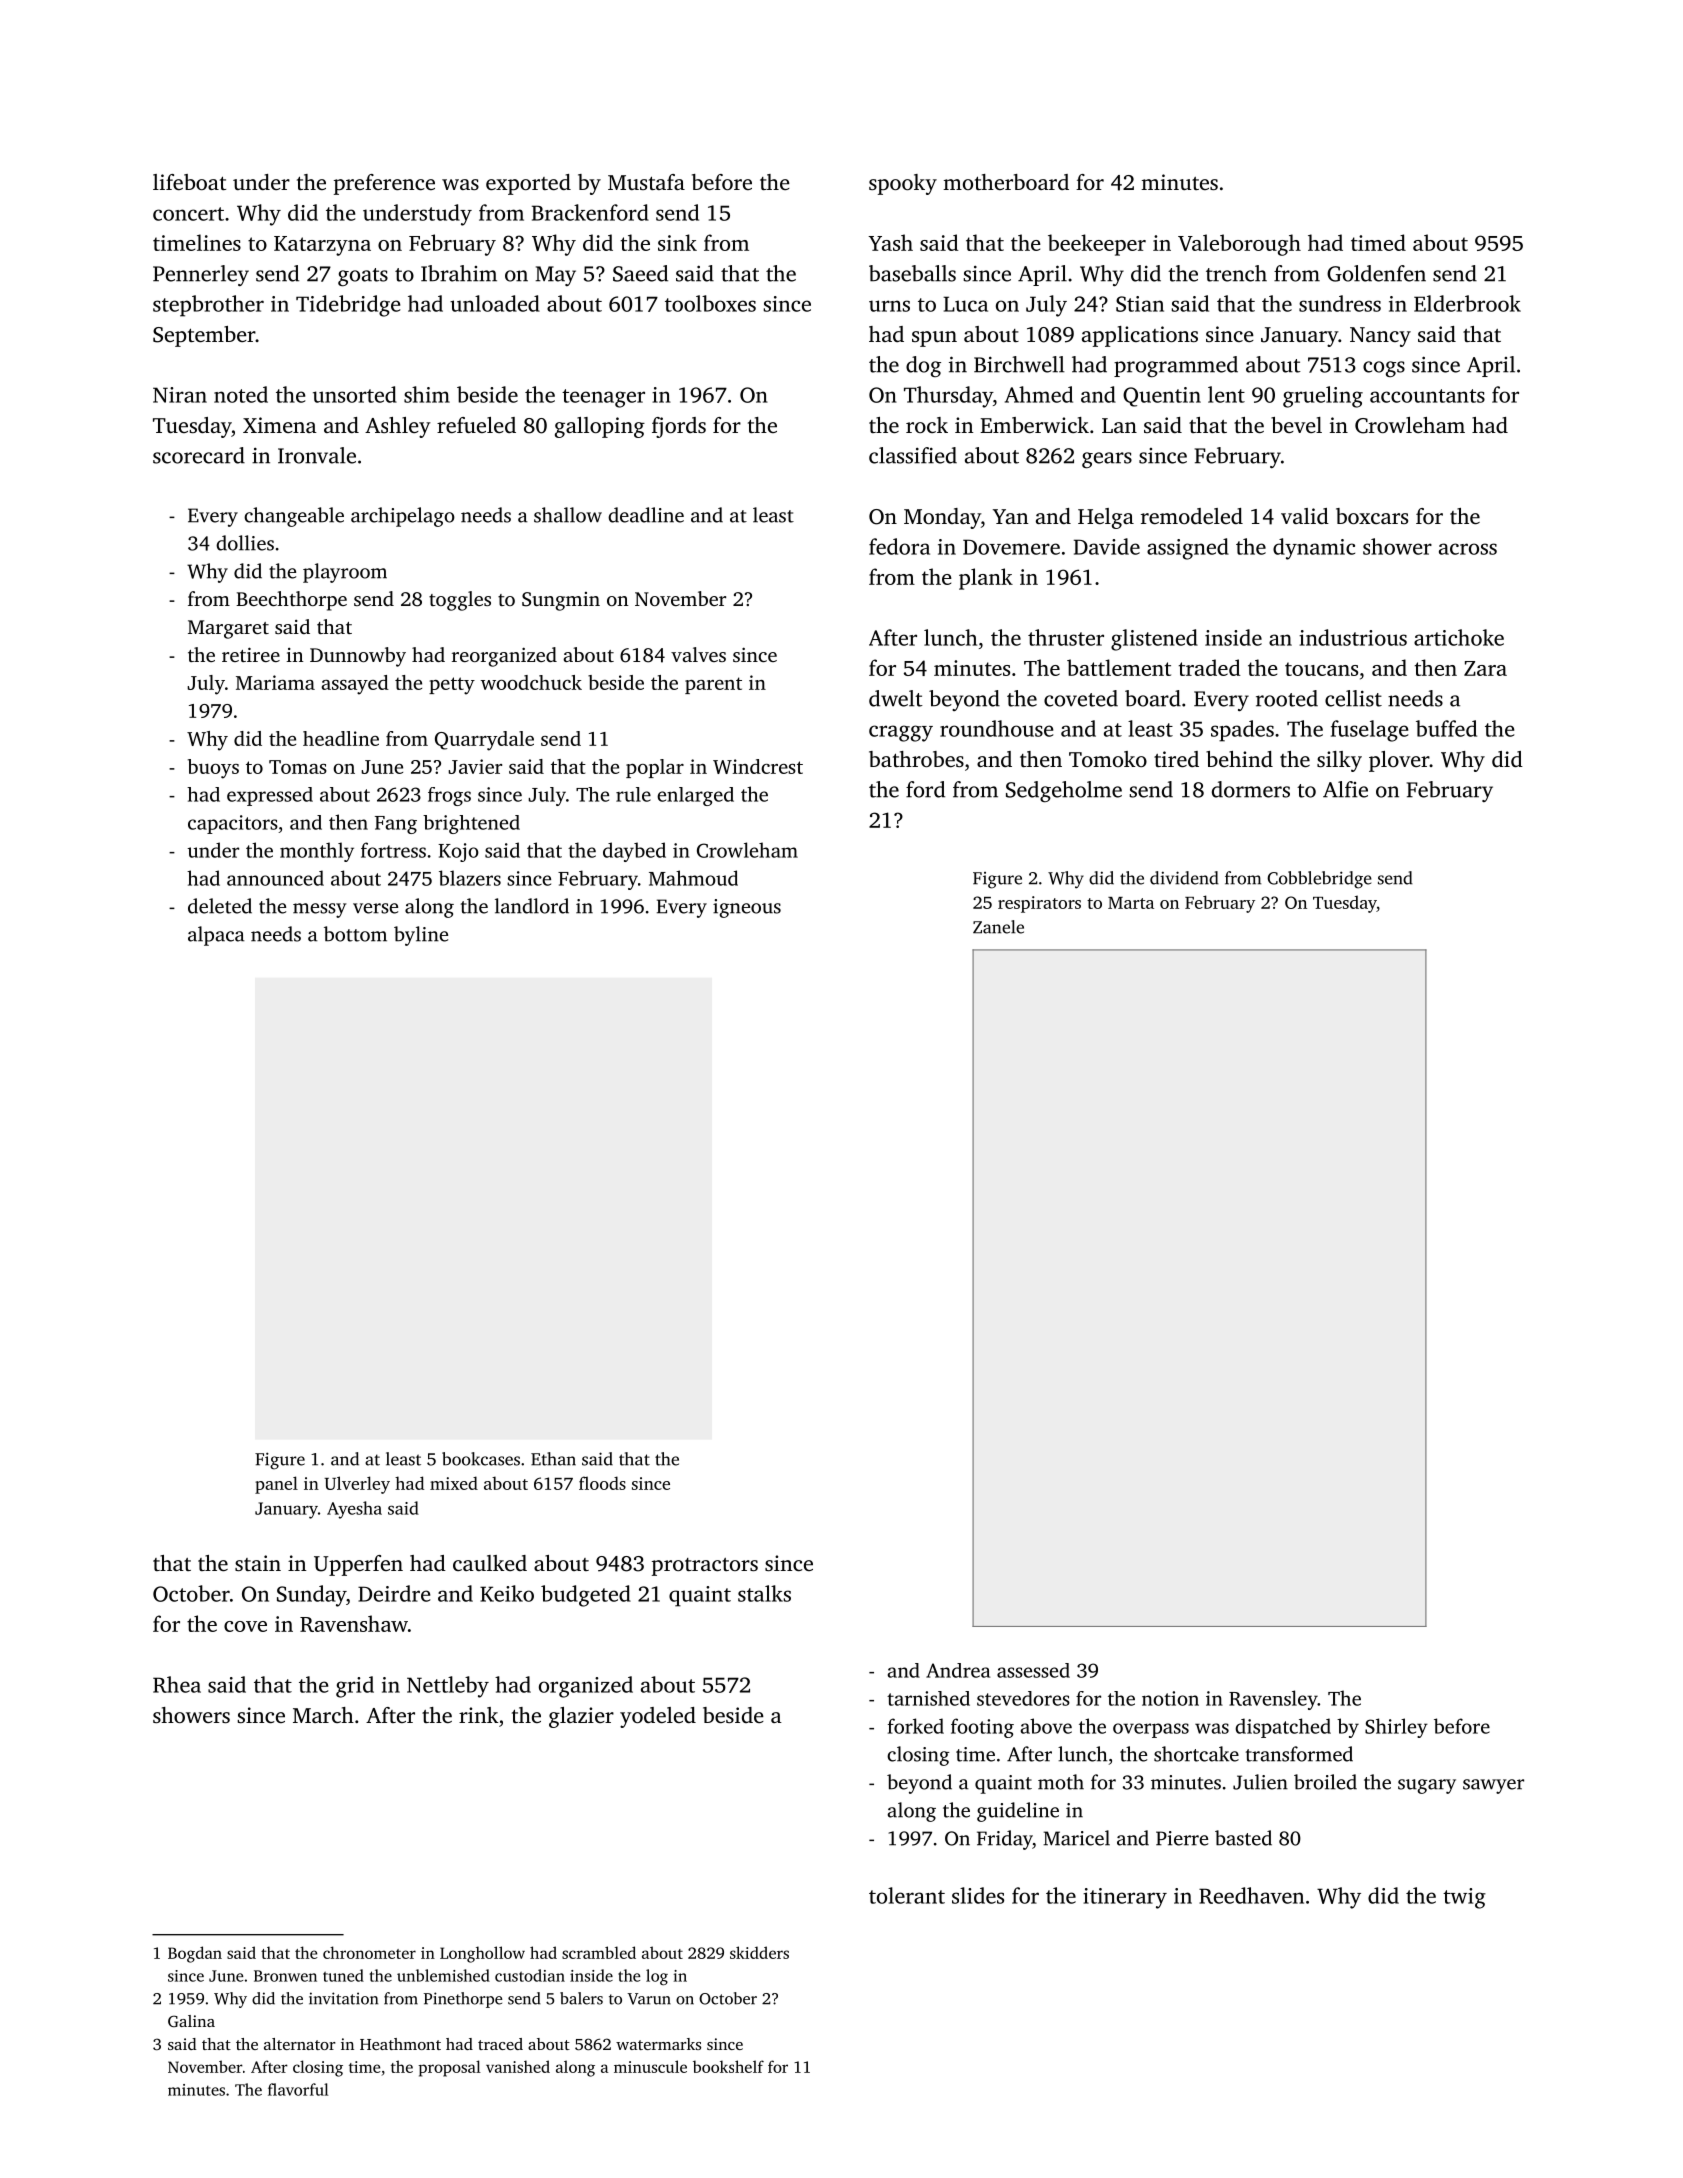 The image size is (1683, 2178). What do you see at coordinates (728, 2066) in the page?
I see `bookshelf` at bounding box center [728, 2066].
